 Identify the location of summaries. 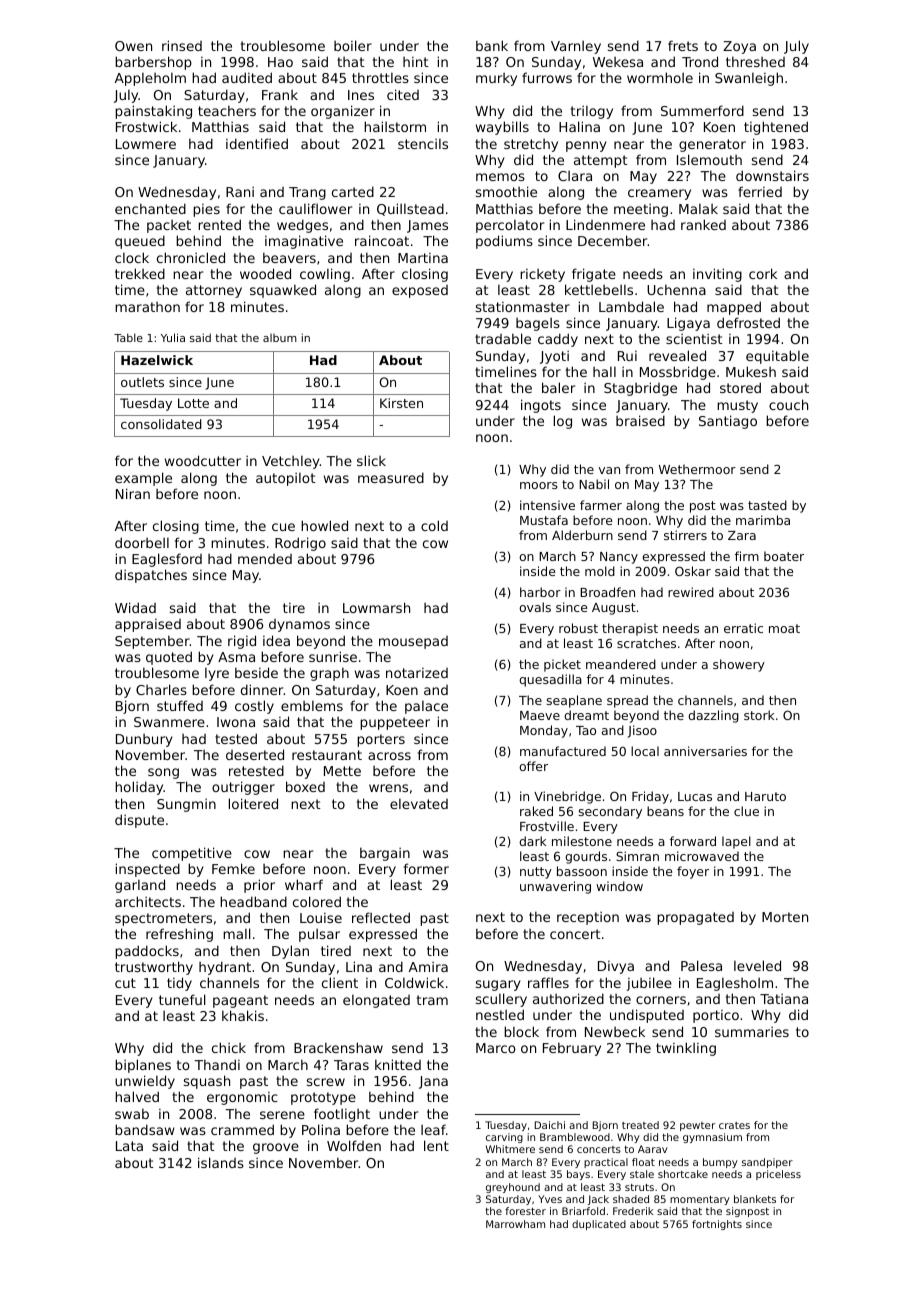
(752, 1032).
